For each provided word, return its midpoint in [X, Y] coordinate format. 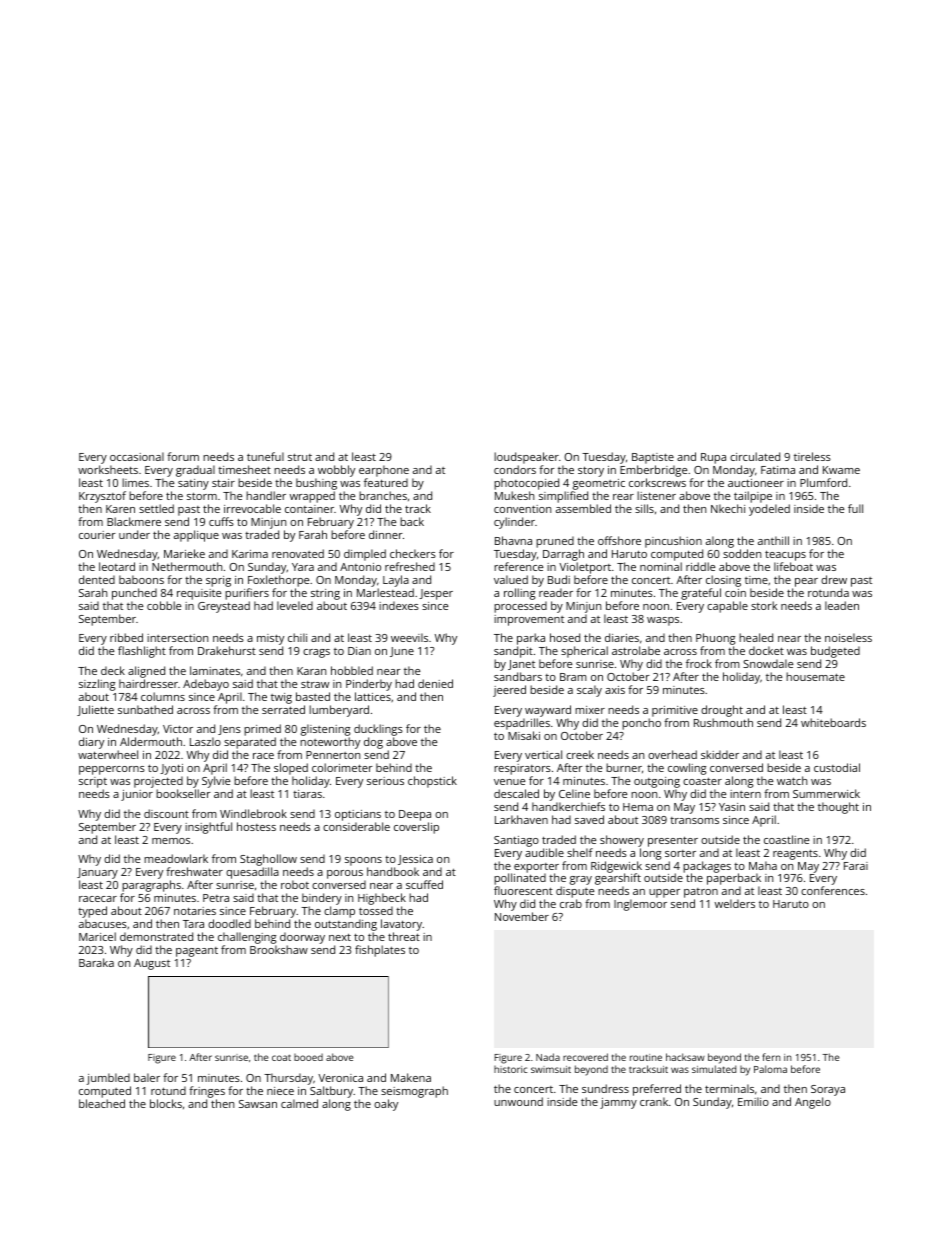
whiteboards [833, 722]
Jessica [415, 860]
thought [838, 808]
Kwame [841, 470]
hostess [256, 826]
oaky [386, 1105]
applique [196, 536]
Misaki [524, 735]
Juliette [95, 710]
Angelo [813, 1103]
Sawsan [258, 1104]
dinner [386, 534]
